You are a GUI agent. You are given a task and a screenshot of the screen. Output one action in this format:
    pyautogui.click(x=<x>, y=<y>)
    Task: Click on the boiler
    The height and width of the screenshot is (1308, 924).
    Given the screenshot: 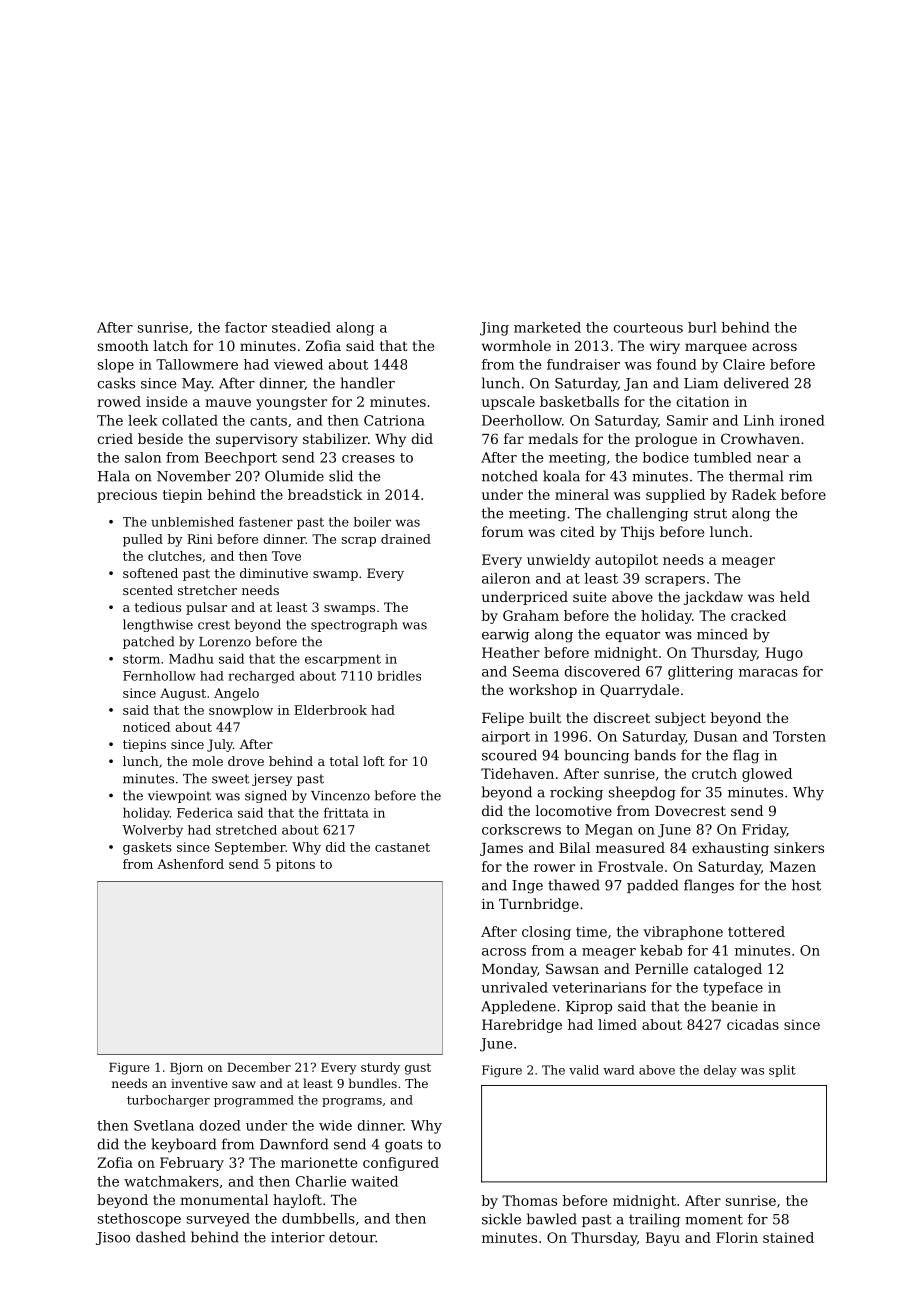 What is the action you would take?
    pyautogui.click(x=372, y=522)
